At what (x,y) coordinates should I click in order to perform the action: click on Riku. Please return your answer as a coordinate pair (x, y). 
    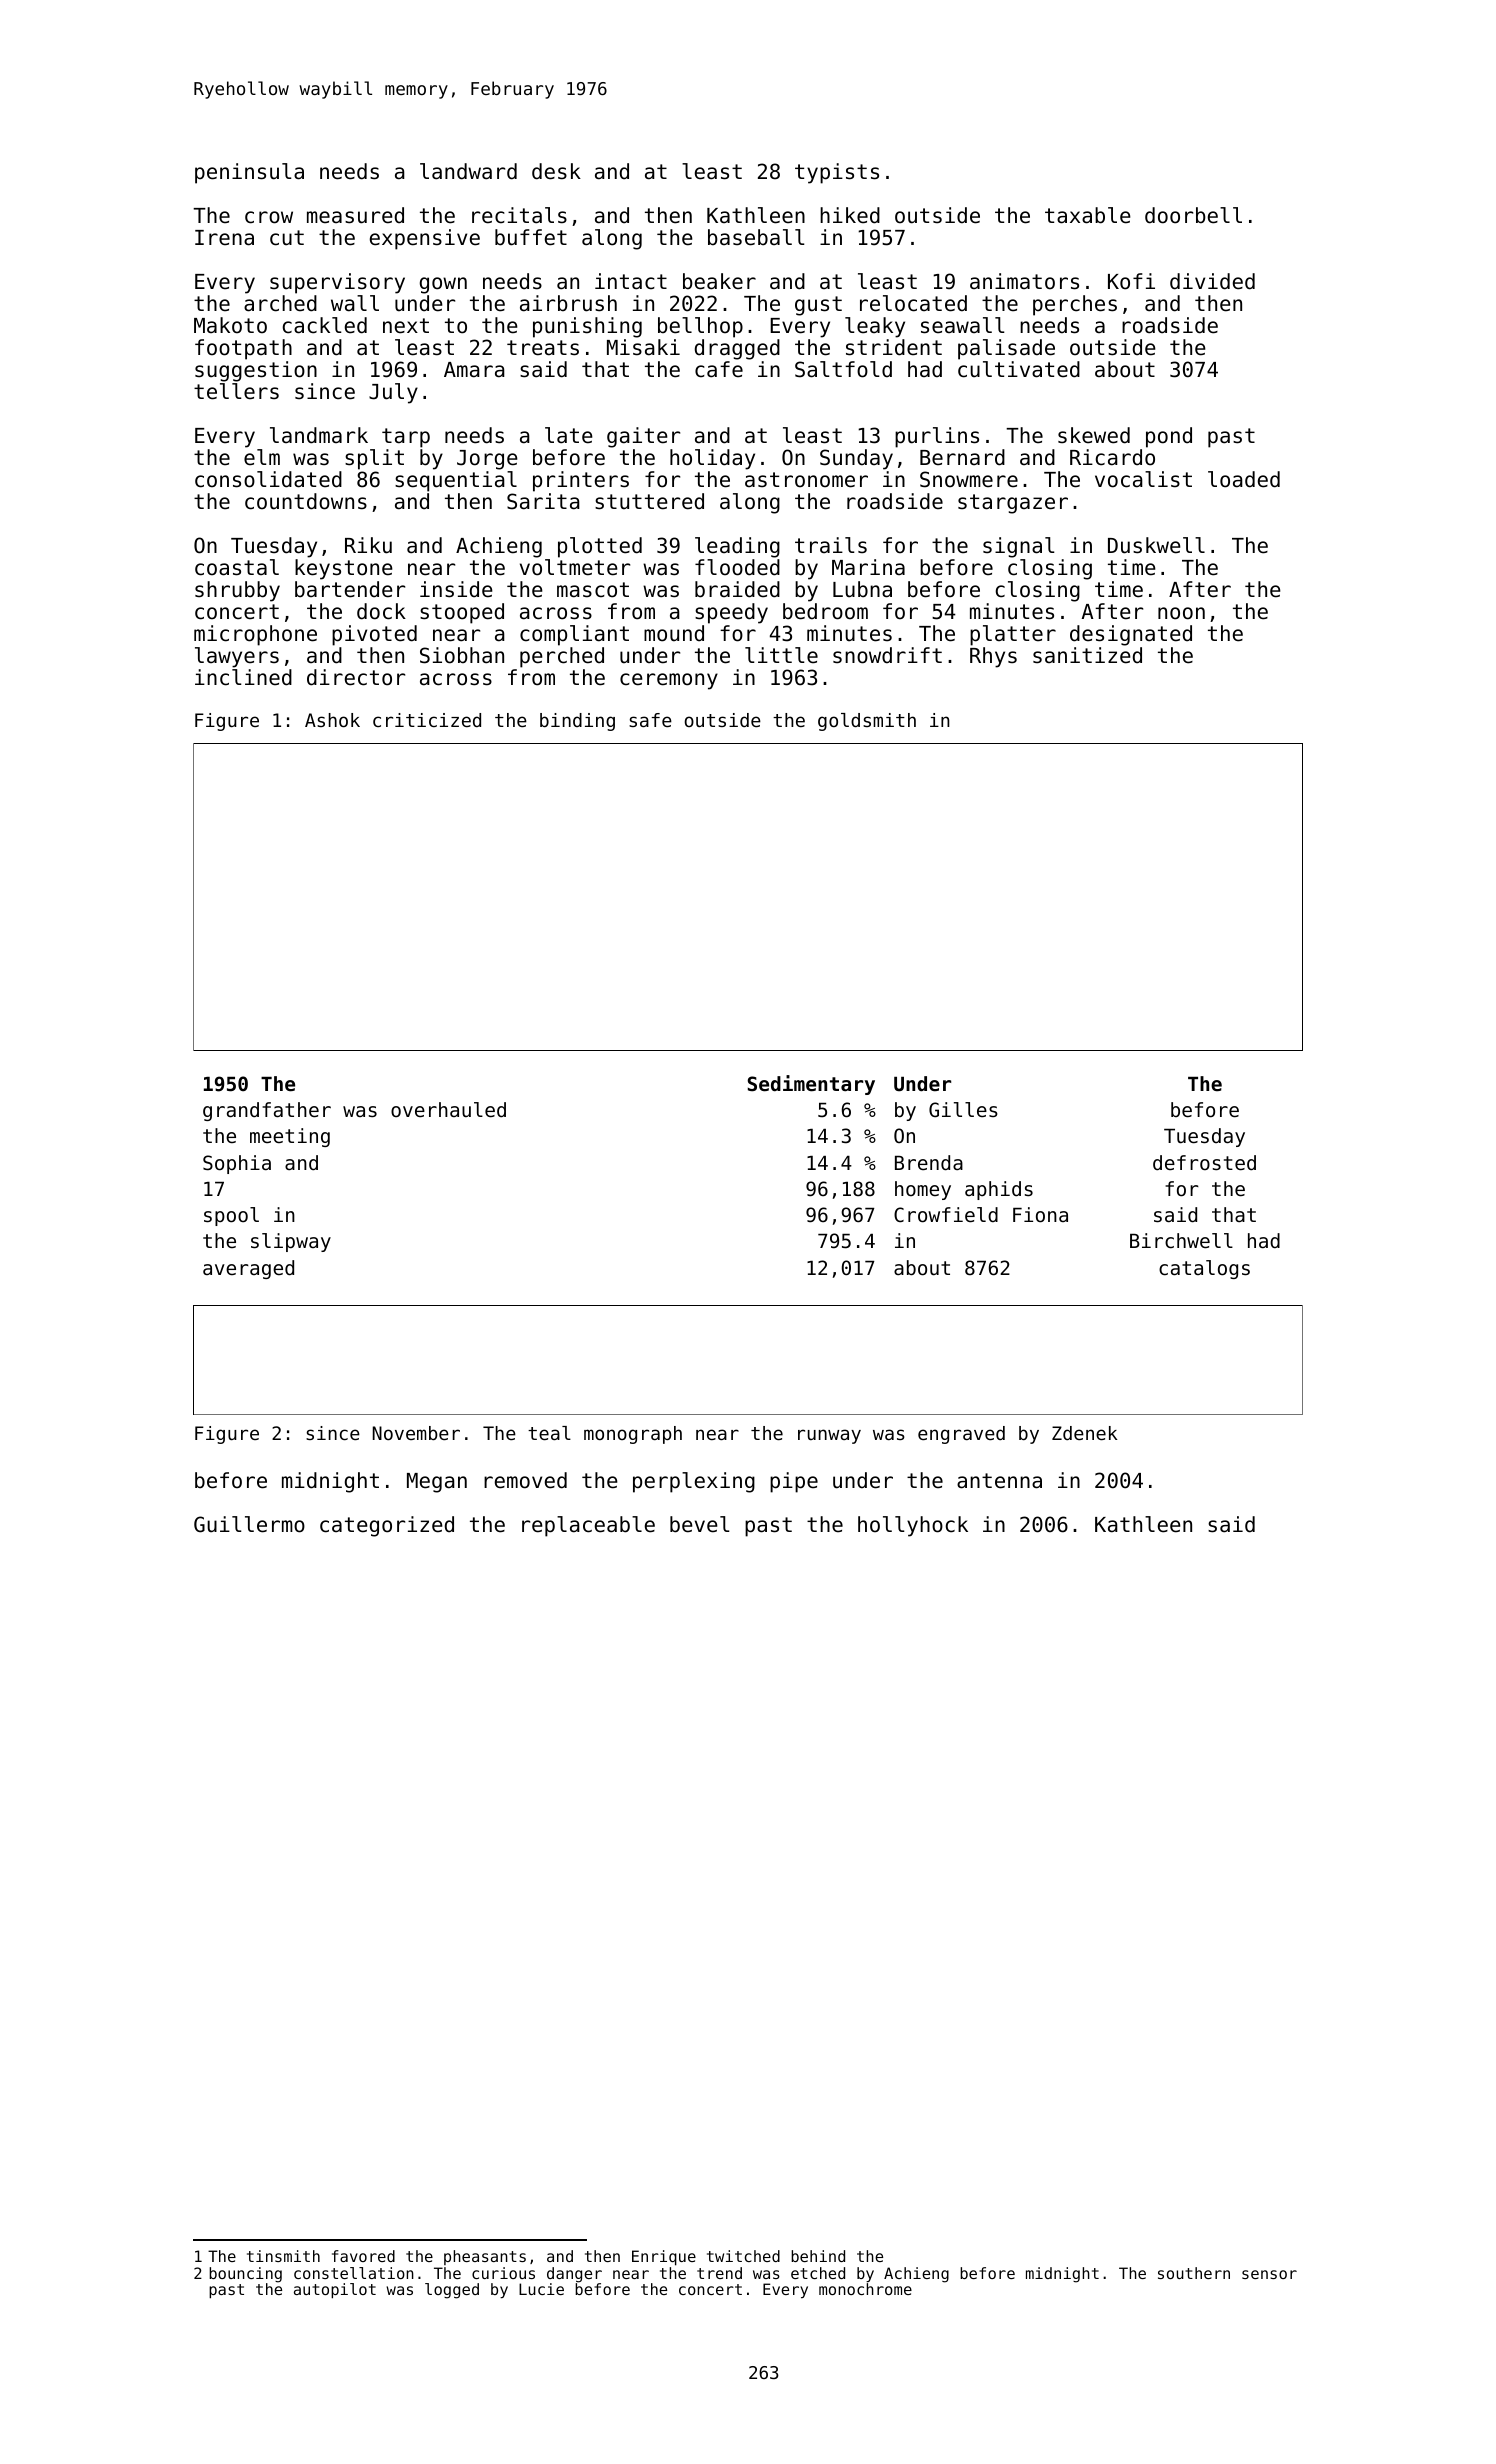
    Looking at the image, I should click on (368, 545).
